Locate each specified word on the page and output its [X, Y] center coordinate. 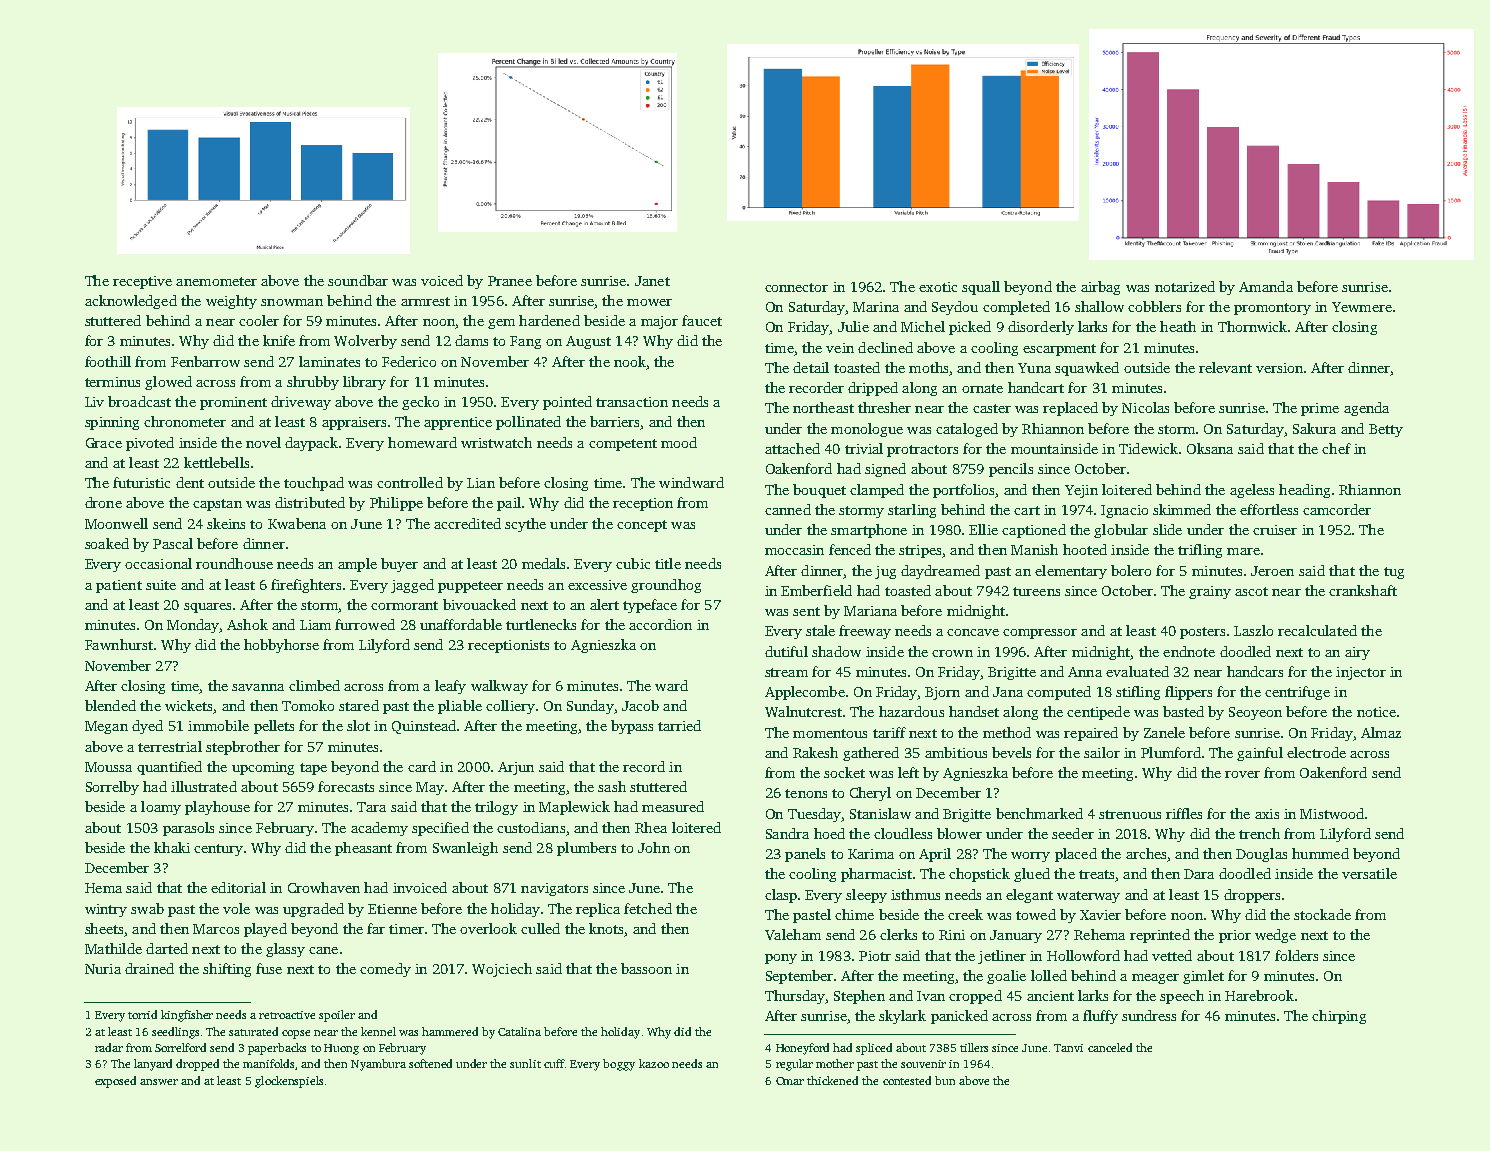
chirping [1339, 1017]
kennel [378, 1031]
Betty [1386, 430]
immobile [218, 725]
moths [928, 367]
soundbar [358, 280]
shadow [836, 651]
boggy [619, 1065]
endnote [1189, 651]
